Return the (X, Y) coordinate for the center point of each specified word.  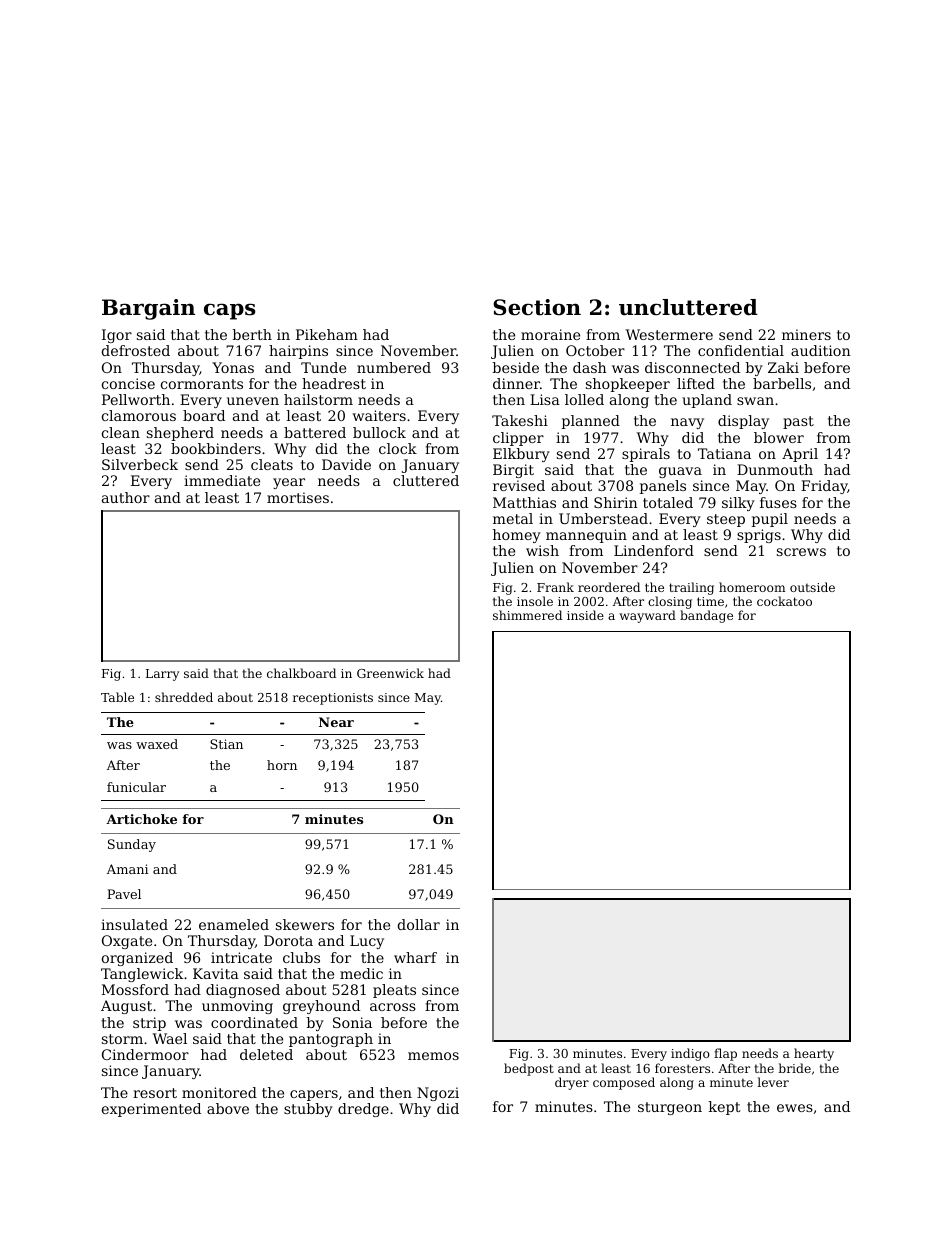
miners (806, 334)
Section (537, 307)
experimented (151, 1110)
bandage (706, 616)
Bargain (148, 309)
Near (336, 722)
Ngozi (438, 1094)
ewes (795, 1108)
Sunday (132, 845)
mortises (298, 497)
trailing (691, 588)
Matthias (524, 502)
